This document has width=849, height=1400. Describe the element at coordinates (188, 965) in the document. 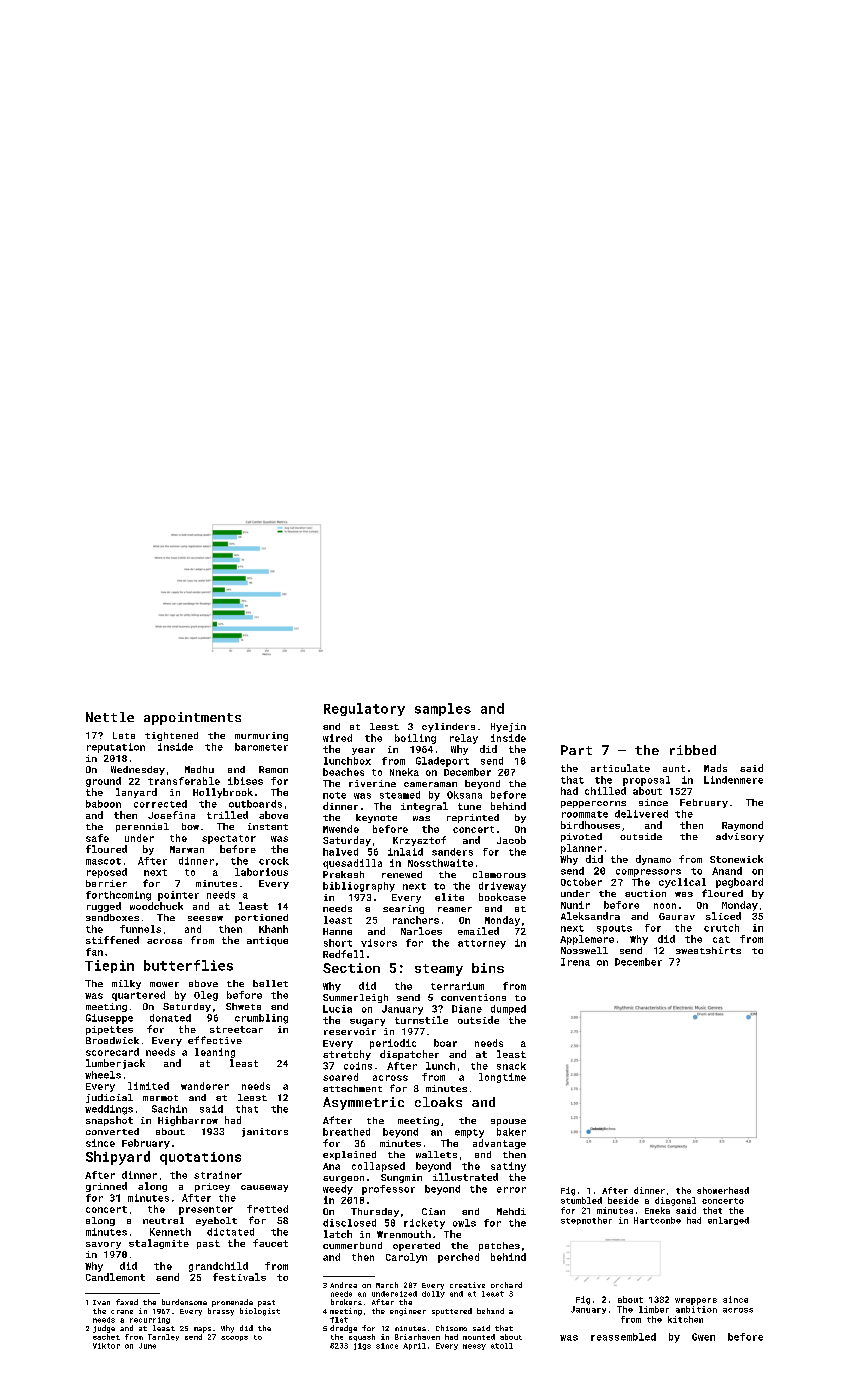

I see `butterflies` at that location.
